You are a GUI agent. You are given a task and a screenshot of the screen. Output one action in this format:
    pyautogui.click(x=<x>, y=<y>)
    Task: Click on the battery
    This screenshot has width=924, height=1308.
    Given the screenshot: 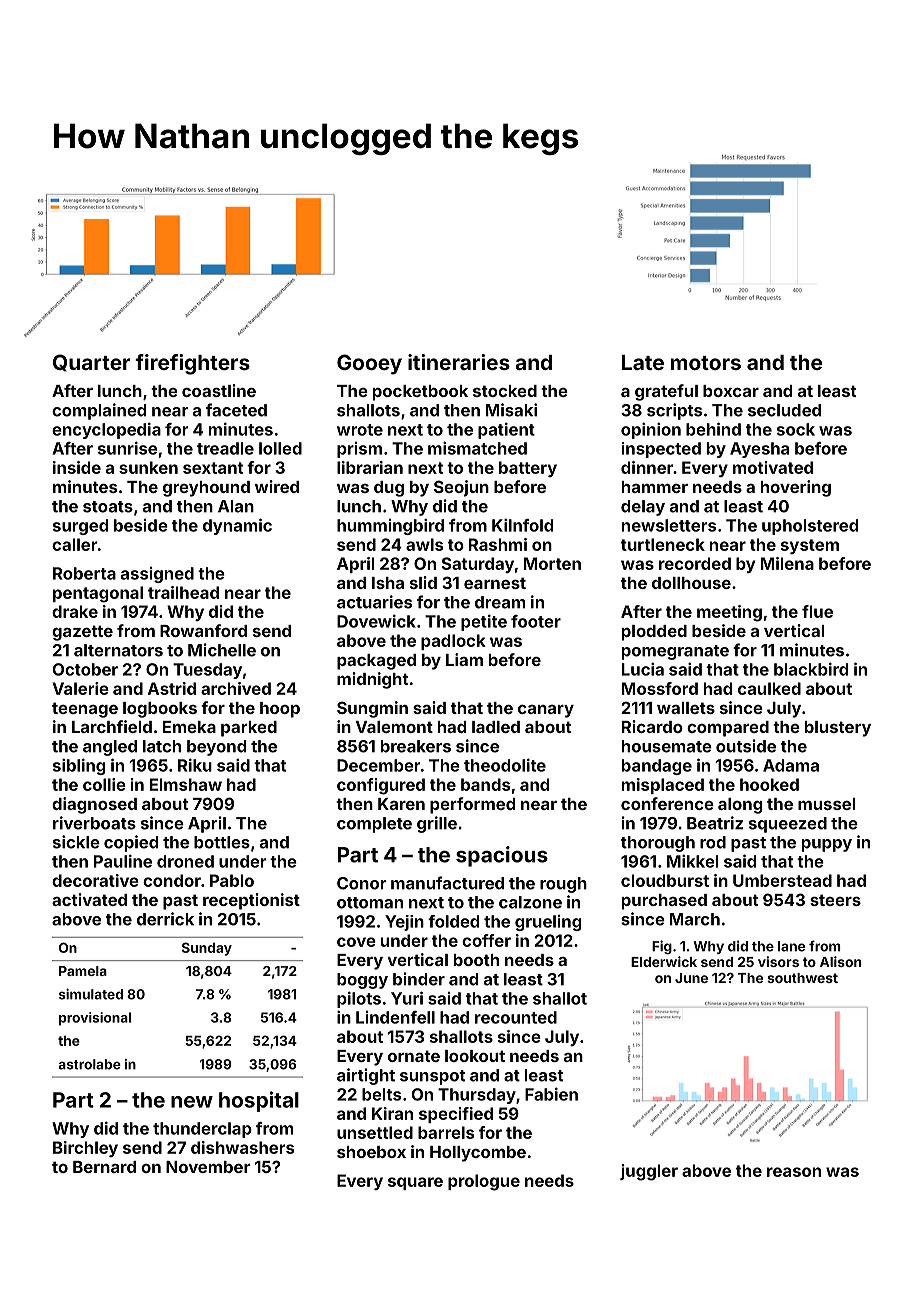 What is the action you would take?
    pyautogui.click(x=528, y=469)
